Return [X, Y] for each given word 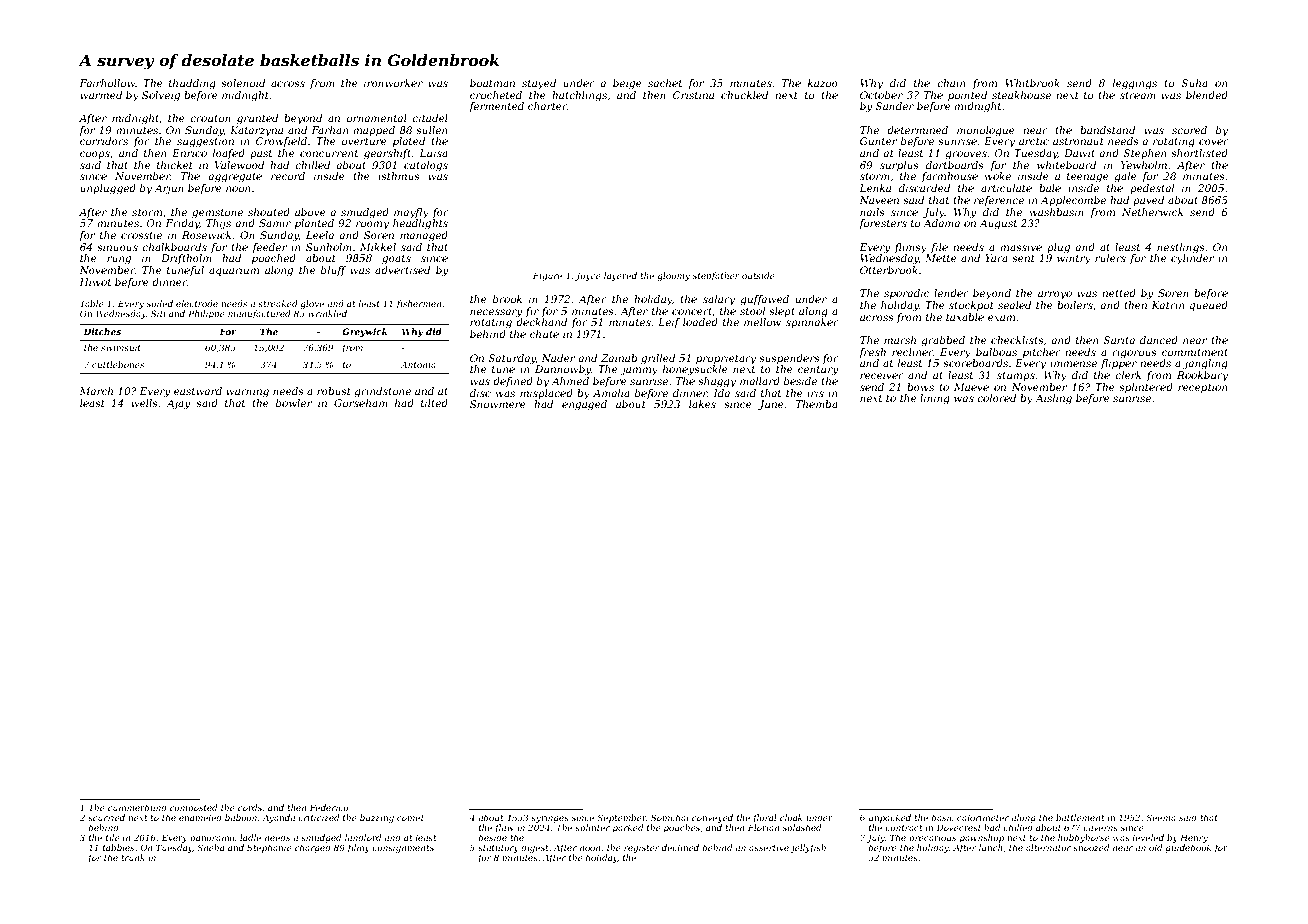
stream [1138, 95]
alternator [1048, 847]
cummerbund [137, 807]
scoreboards [975, 363]
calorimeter [983, 817]
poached [274, 259]
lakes [702, 404]
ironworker [393, 83]
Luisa [433, 153]
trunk [133, 857]
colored [996, 398]
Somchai [669, 817]
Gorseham [361, 403]
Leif [669, 323]
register [641, 848]
